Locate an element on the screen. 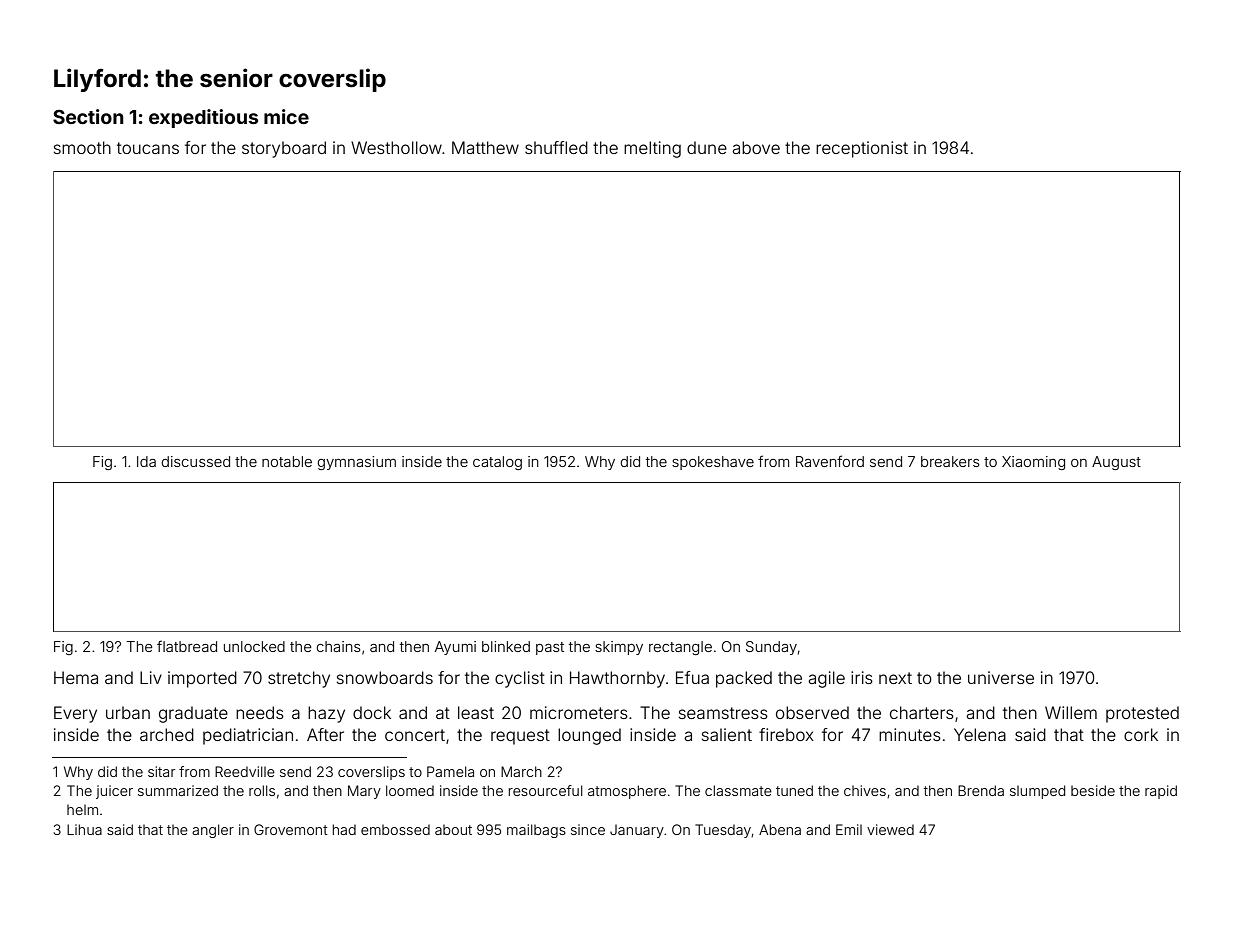 This screenshot has width=1233, height=952. pediatrician is located at coordinates (248, 736).
